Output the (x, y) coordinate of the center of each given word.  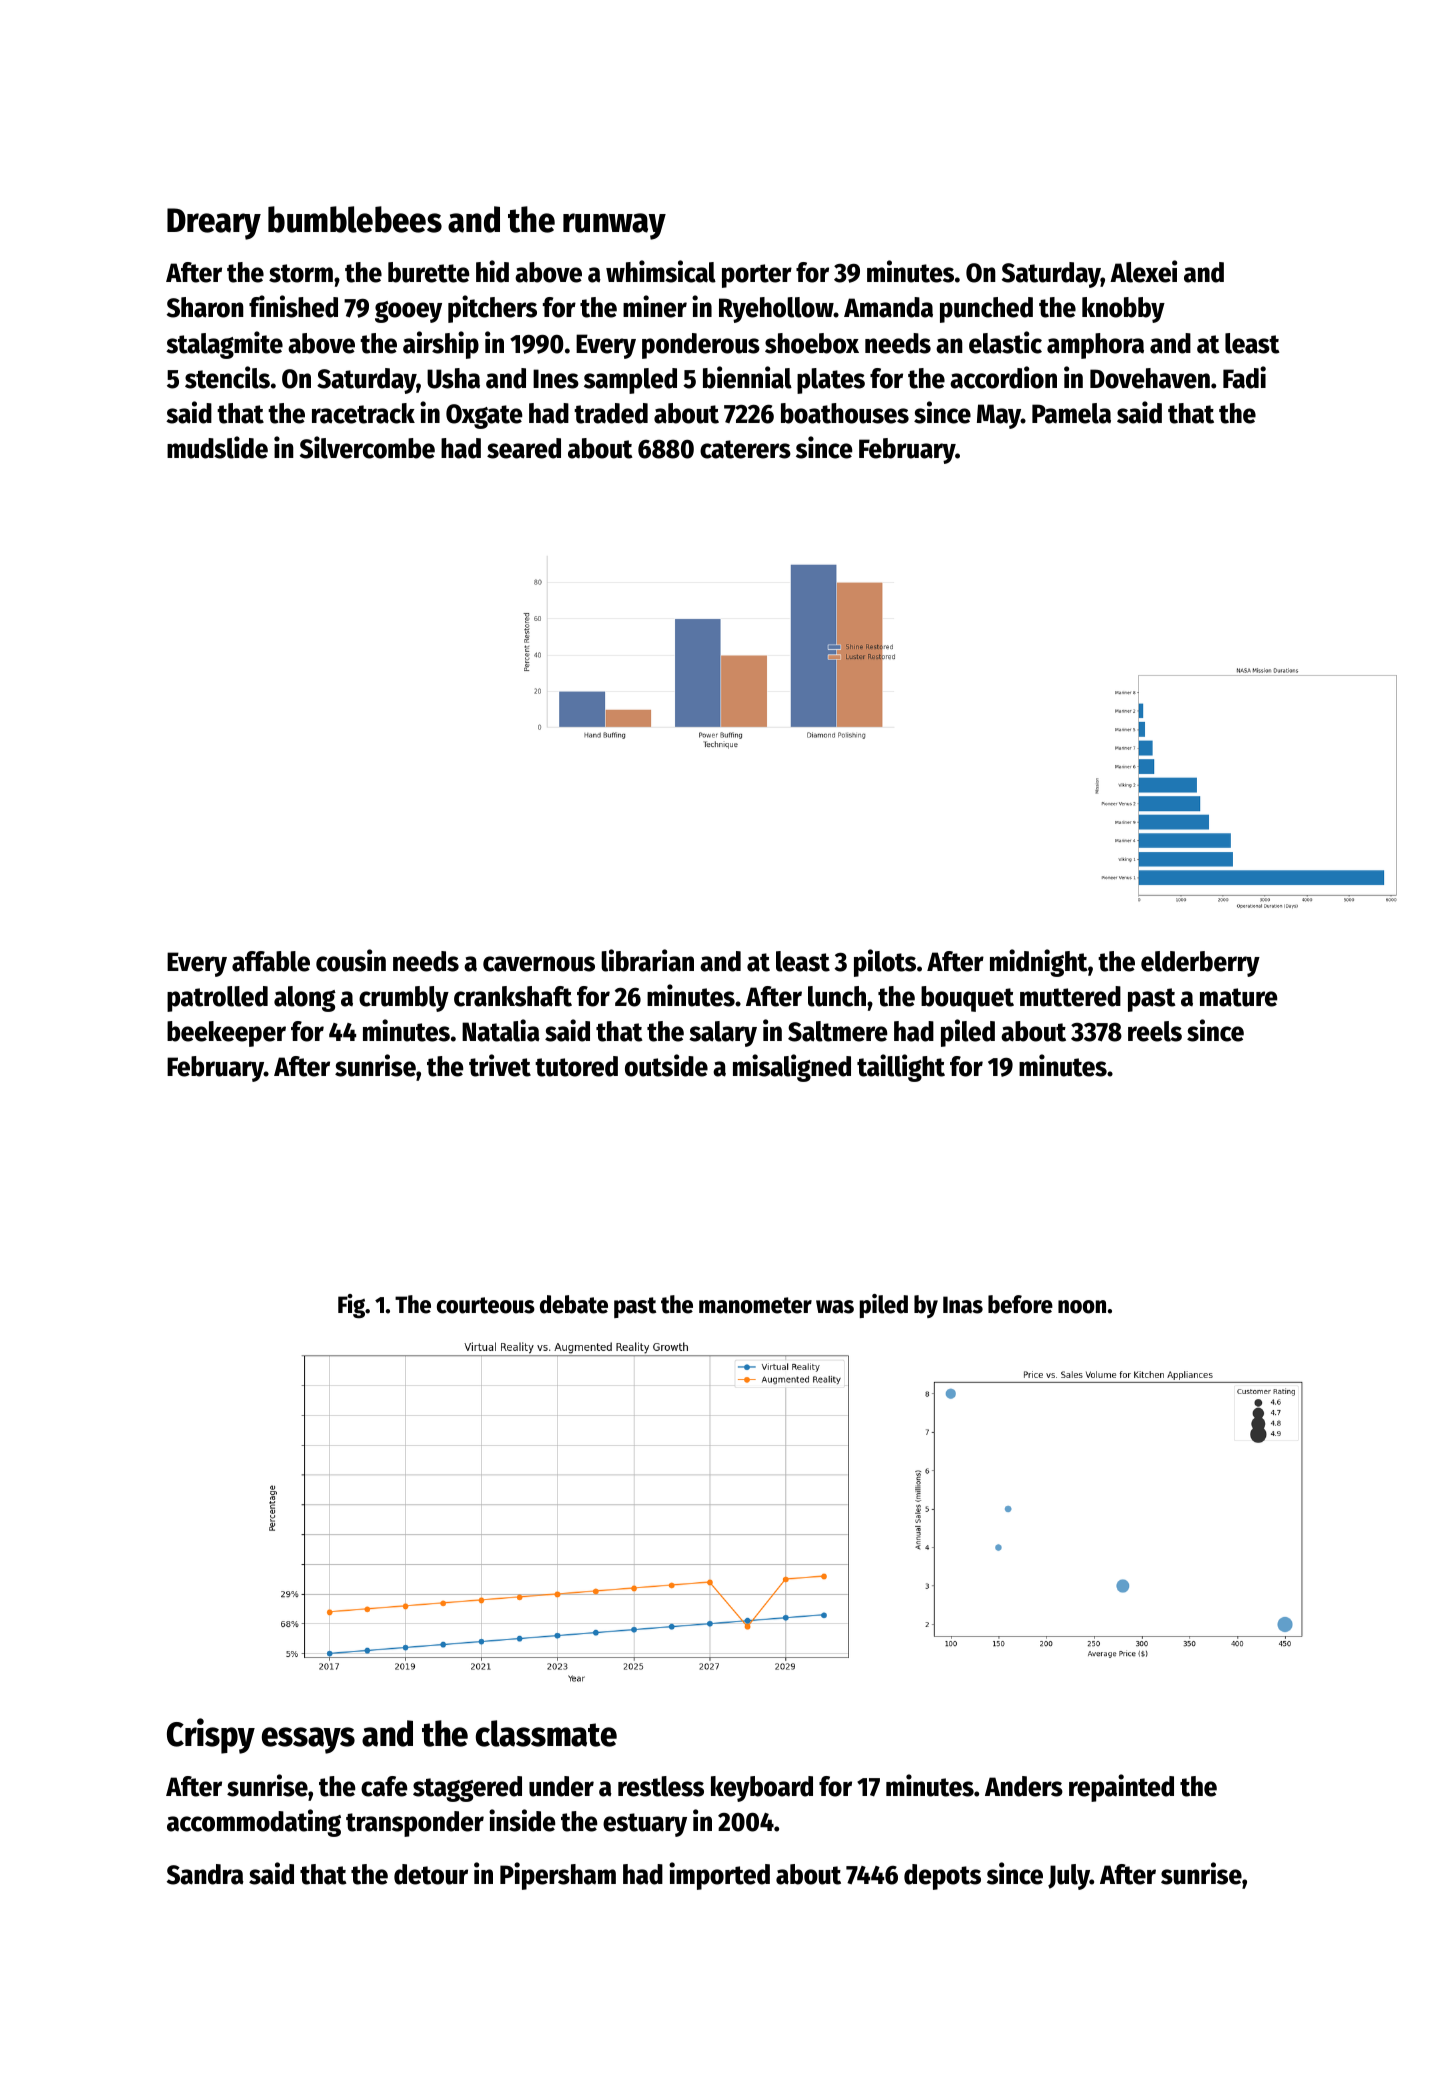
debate (574, 1304)
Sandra (205, 1874)
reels (1155, 1031)
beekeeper (226, 1034)
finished (293, 306)
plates (831, 381)
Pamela (1071, 413)
